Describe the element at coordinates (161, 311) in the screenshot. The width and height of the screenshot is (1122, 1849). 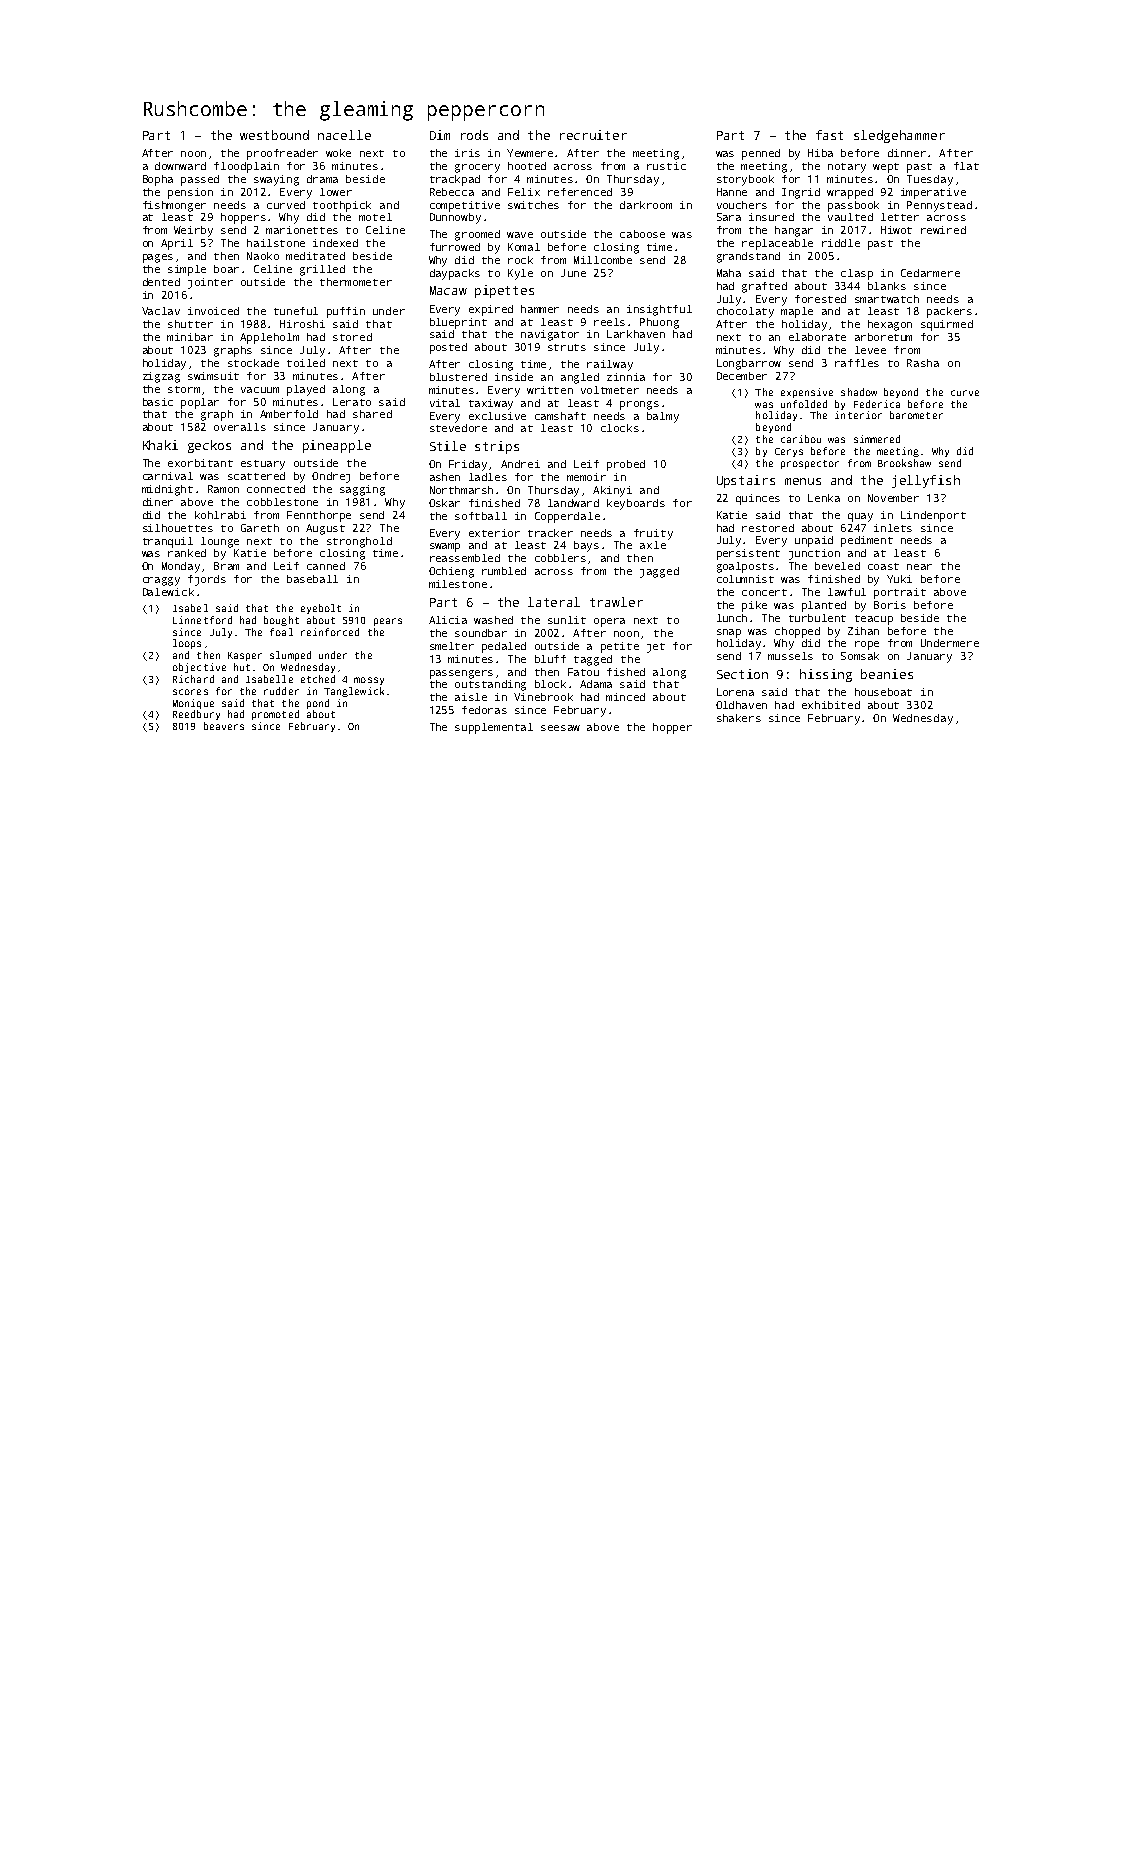
I see `Vaclav` at that location.
